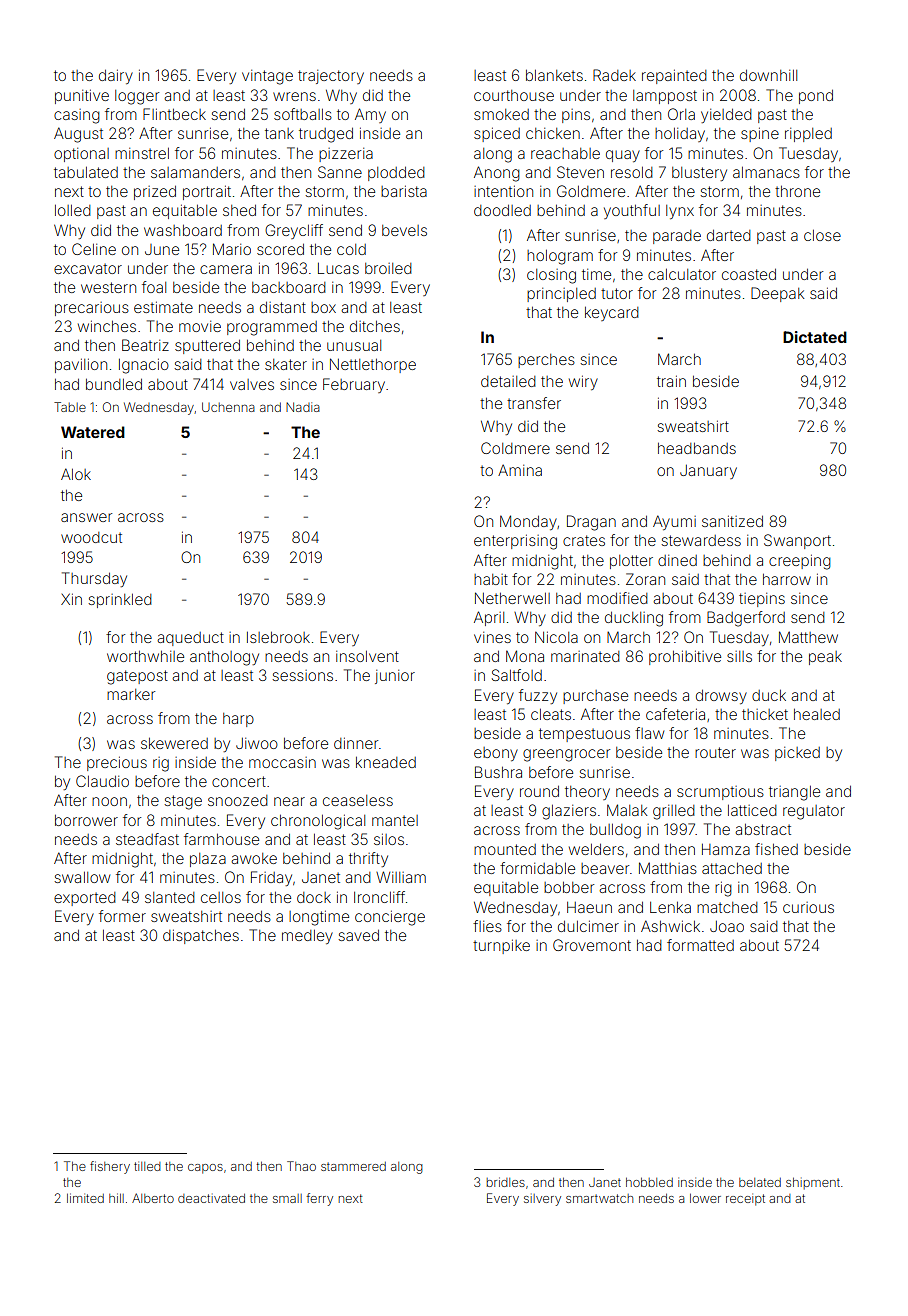  I want to click on marker, so click(131, 694).
